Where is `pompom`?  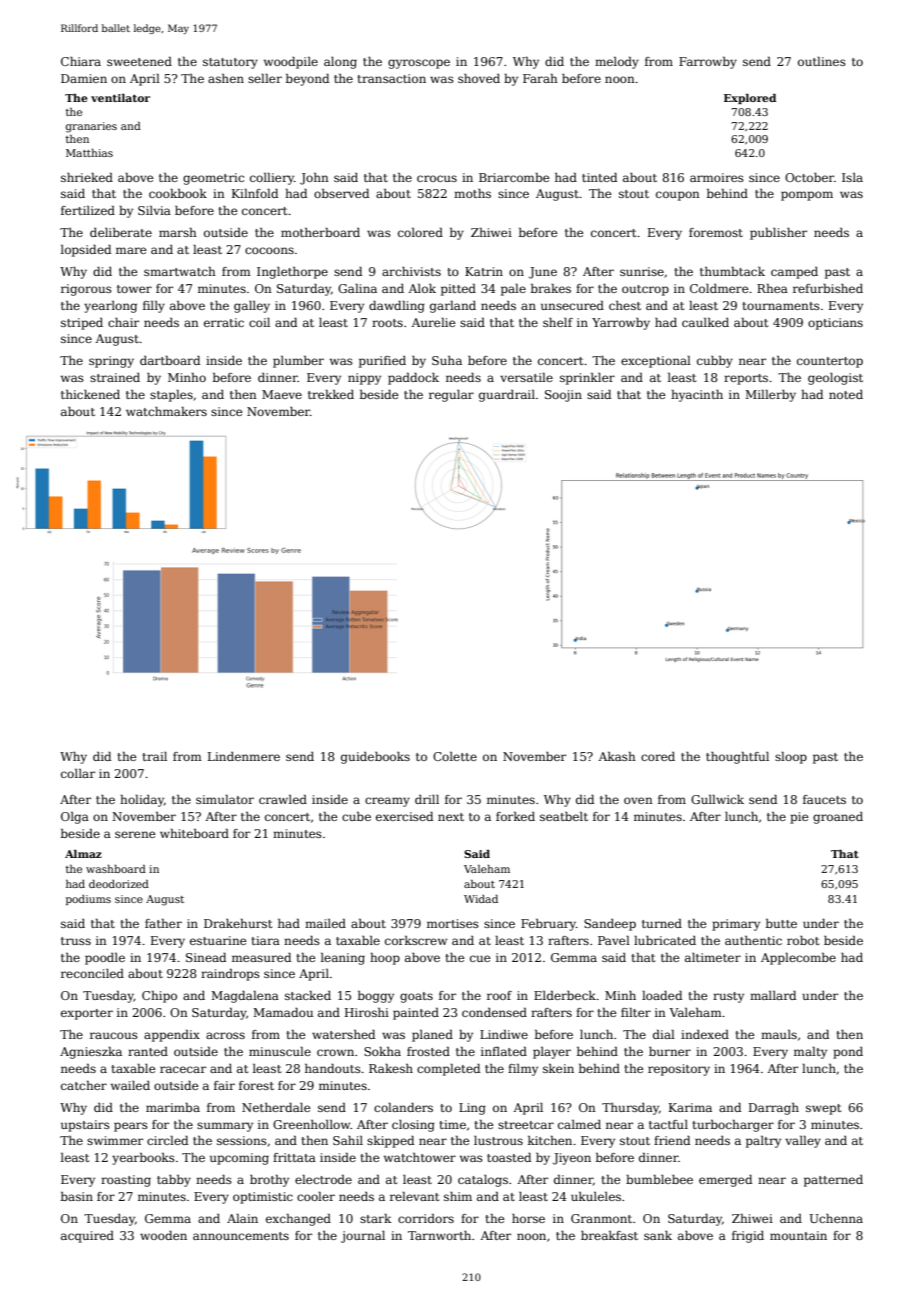 pompom is located at coordinates (807, 196).
